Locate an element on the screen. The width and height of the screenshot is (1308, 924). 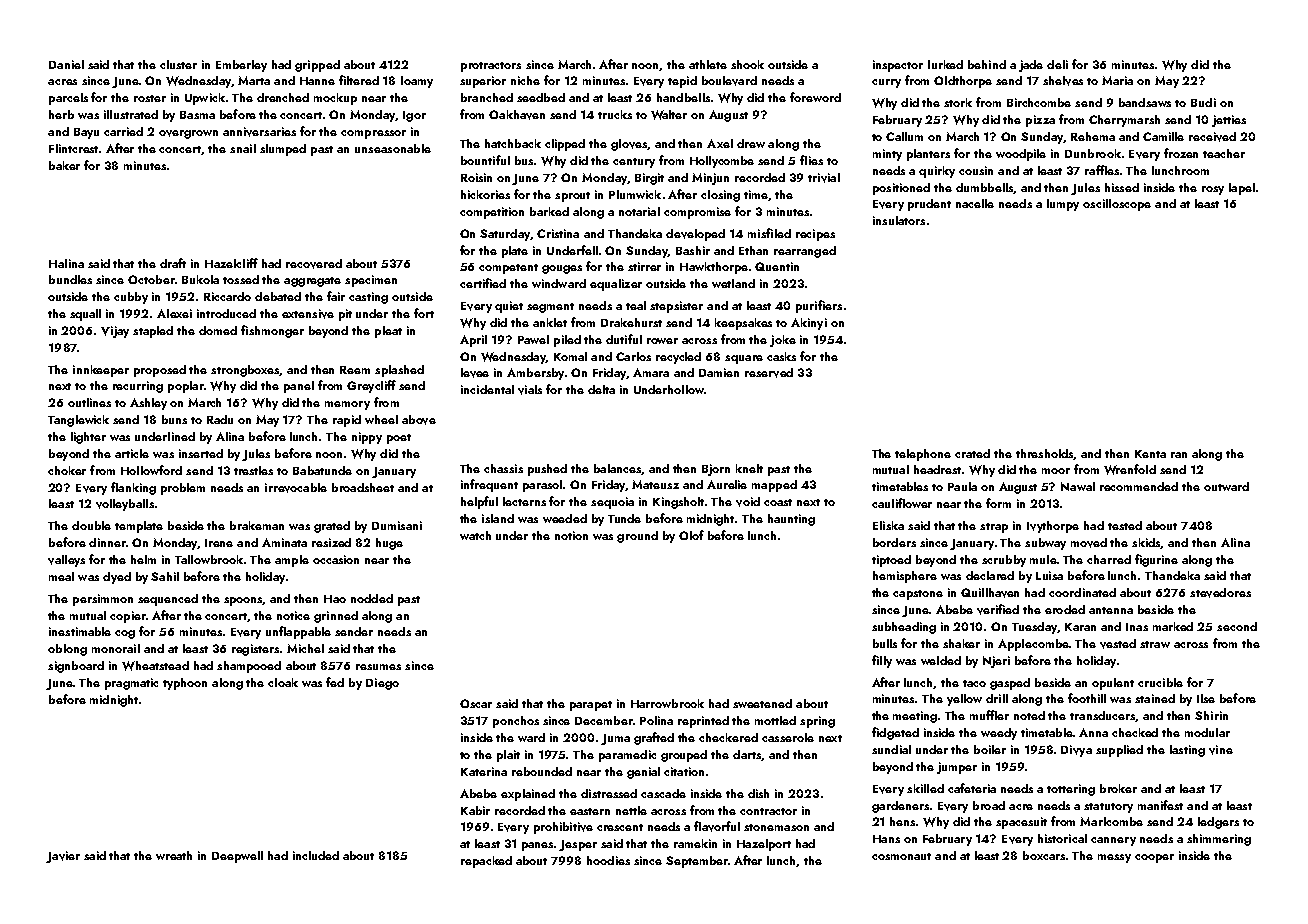
carried is located at coordinates (123, 131).
